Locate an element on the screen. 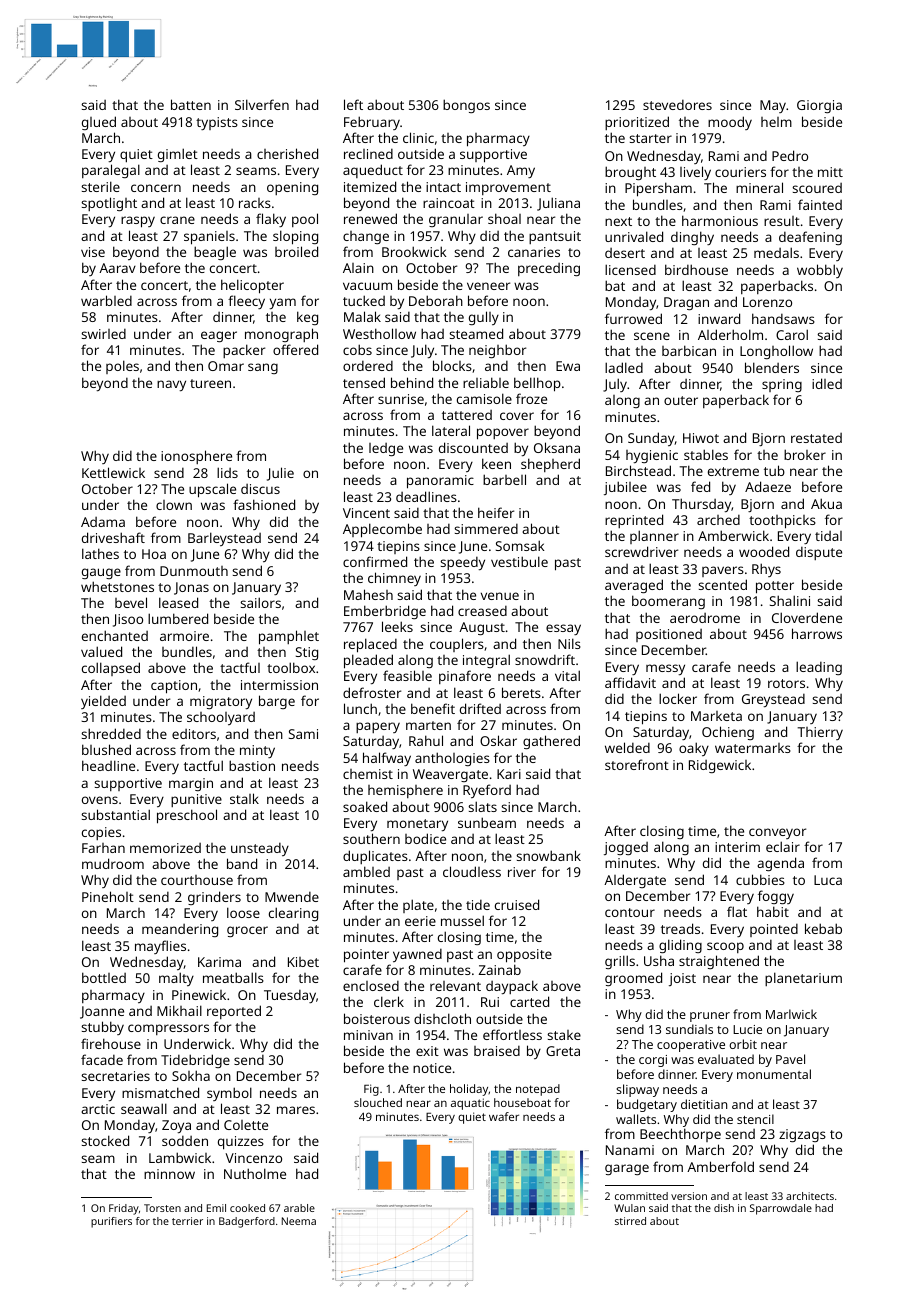  shepherd is located at coordinates (550, 465).
